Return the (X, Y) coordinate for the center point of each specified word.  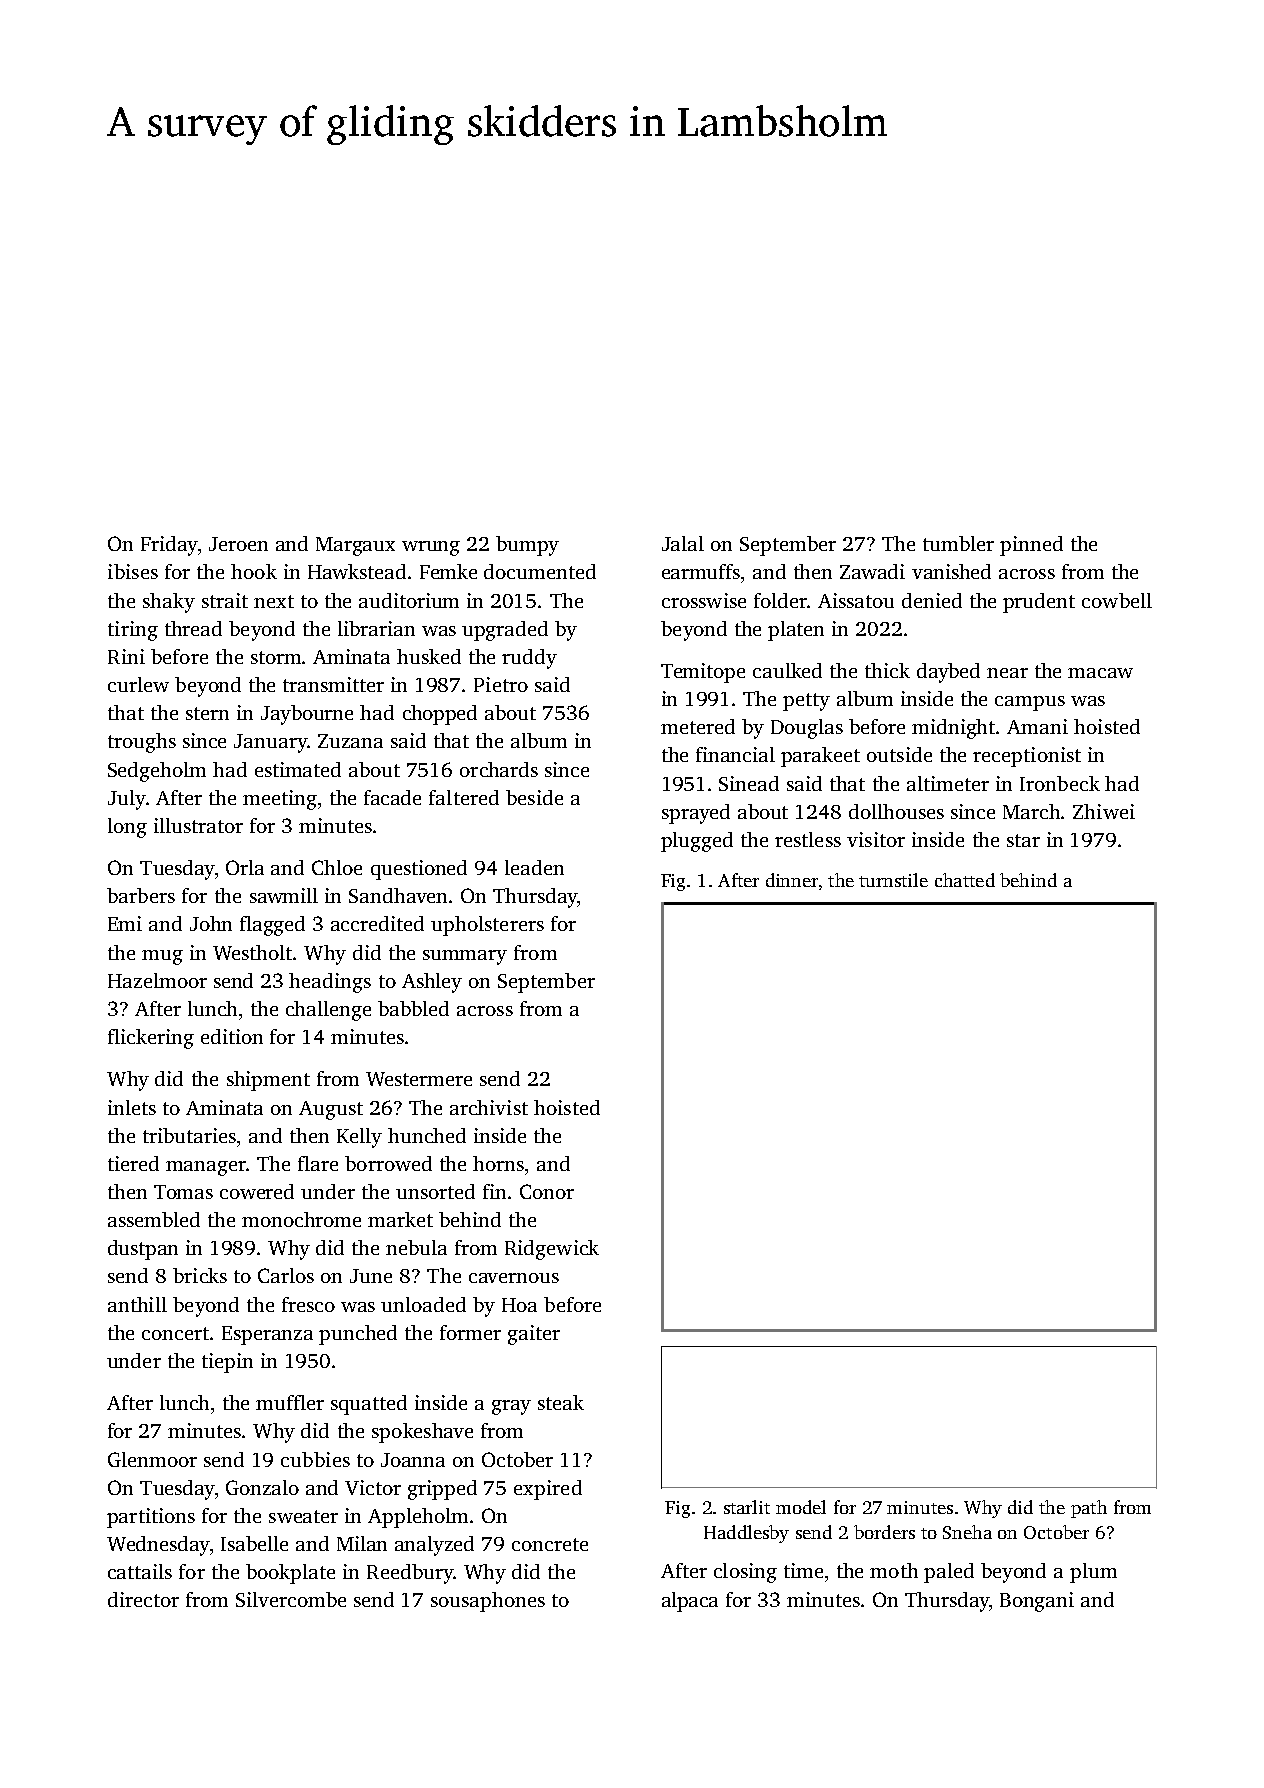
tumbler (958, 543)
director (143, 1599)
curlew (138, 684)
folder (780, 600)
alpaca (690, 1602)
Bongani (1037, 1602)
